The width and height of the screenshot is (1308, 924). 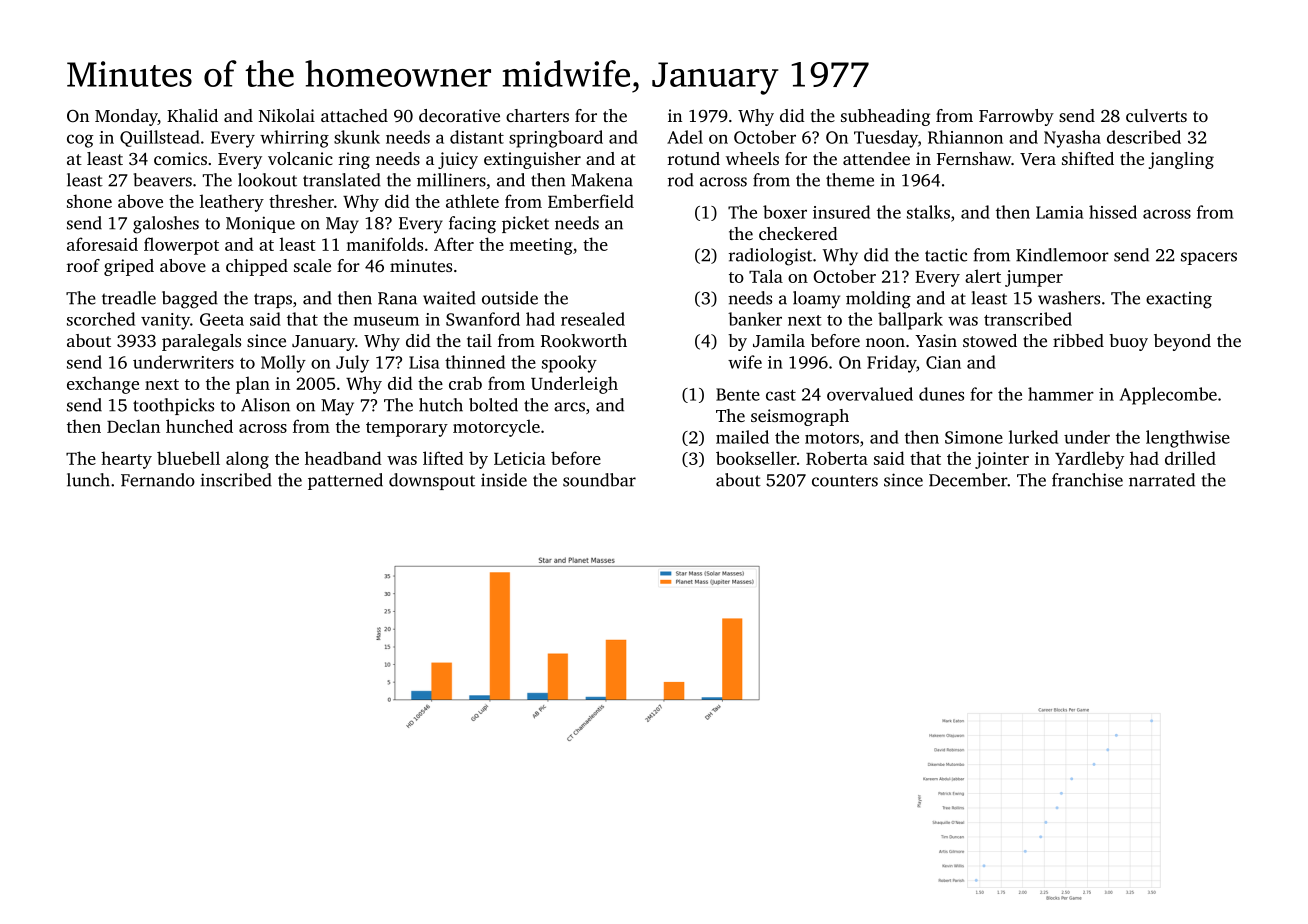 What do you see at coordinates (752, 158) in the screenshot?
I see `wheels` at bounding box center [752, 158].
